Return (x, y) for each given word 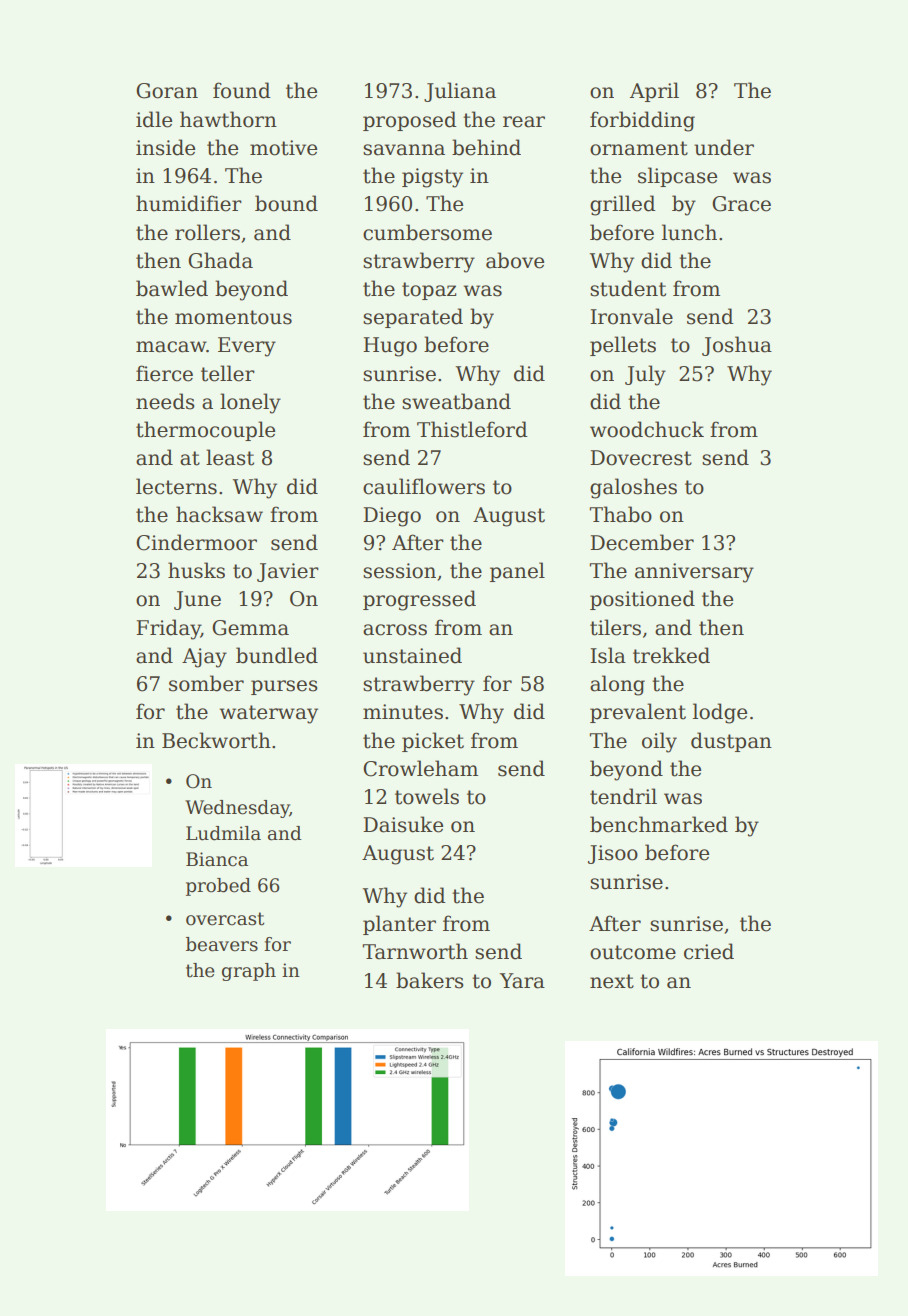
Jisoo (613, 854)
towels (427, 796)
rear (524, 122)
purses (284, 687)
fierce (164, 373)
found (242, 90)
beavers (222, 944)
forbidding (642, 121)
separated (413, 318)
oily (659, 742)
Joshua (737, 346)
